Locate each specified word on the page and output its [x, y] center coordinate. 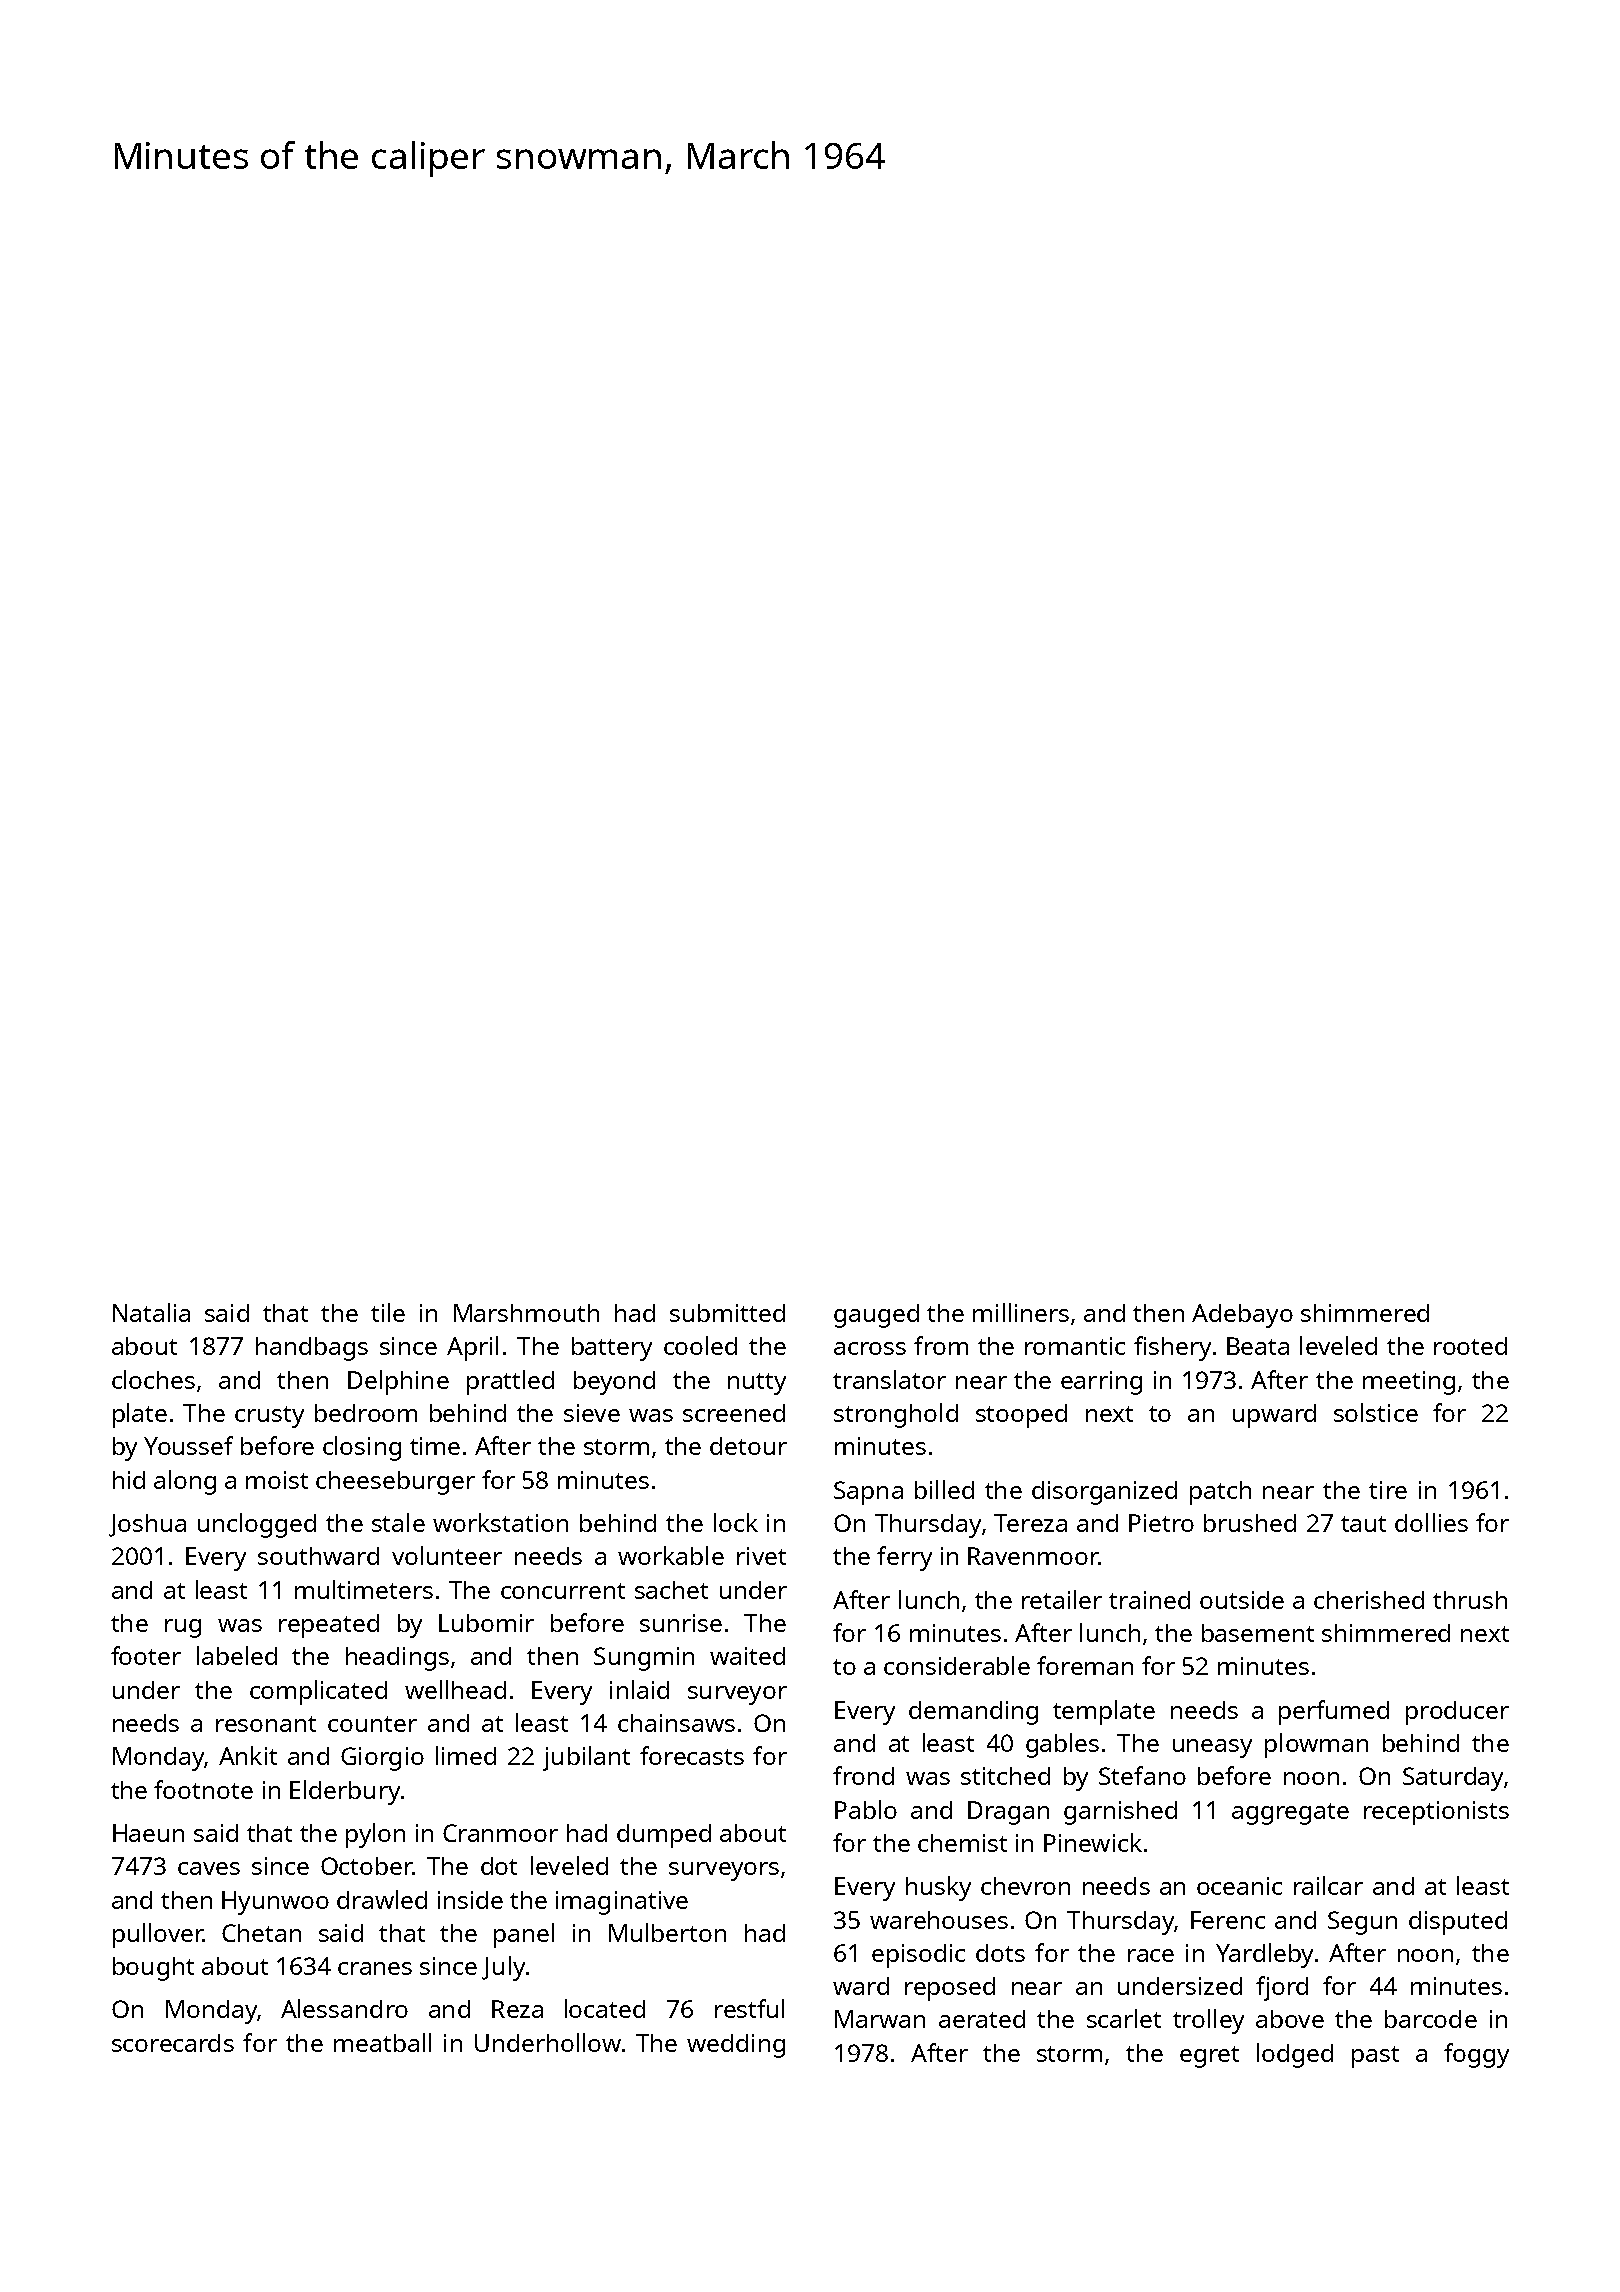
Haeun [148, 1833]
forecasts [692, 1755]
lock [736, 1522]
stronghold [896, 1415]
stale [398, 1522]
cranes [375, 1968]
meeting [1409, 1383]
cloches [153, 1379]
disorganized [1104, 1493]
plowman [1316, 1745]
